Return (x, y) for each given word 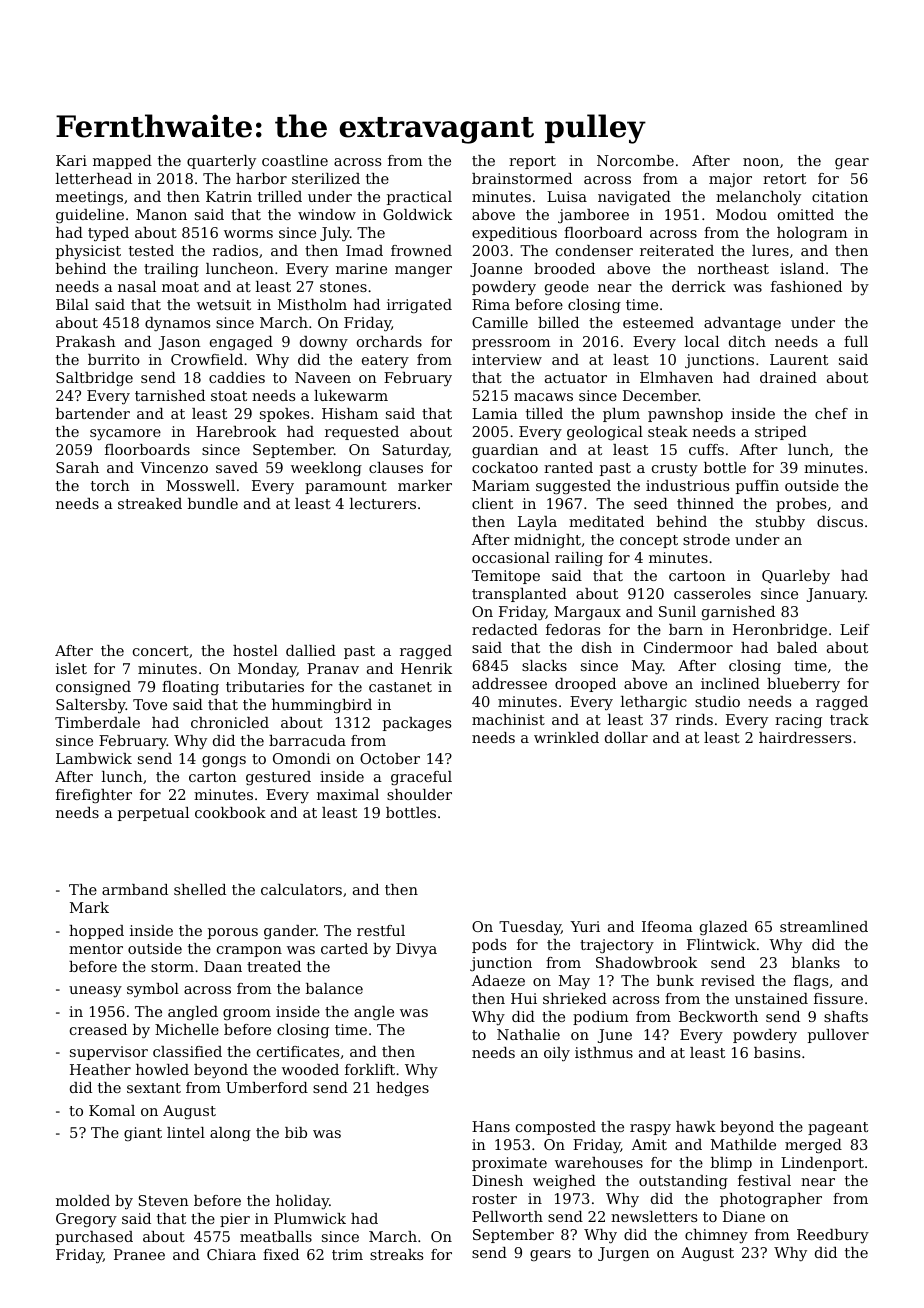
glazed (724, 928)
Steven (164, 1200)
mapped (122, 162)
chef (831, 413)
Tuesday (530, 928)
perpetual (153, 814)
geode (567, 288)
